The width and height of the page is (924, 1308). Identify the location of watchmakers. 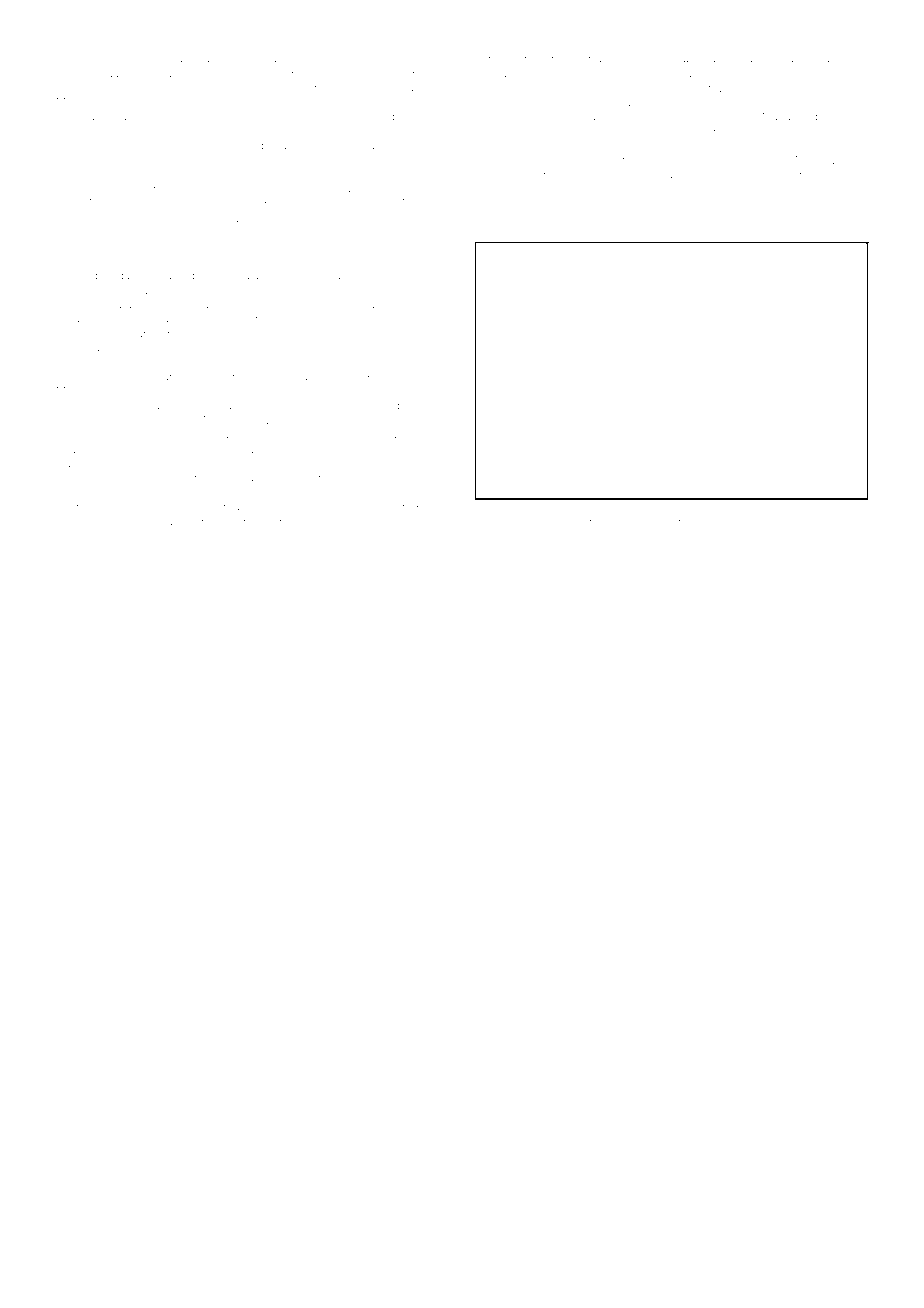
(90, 478).
